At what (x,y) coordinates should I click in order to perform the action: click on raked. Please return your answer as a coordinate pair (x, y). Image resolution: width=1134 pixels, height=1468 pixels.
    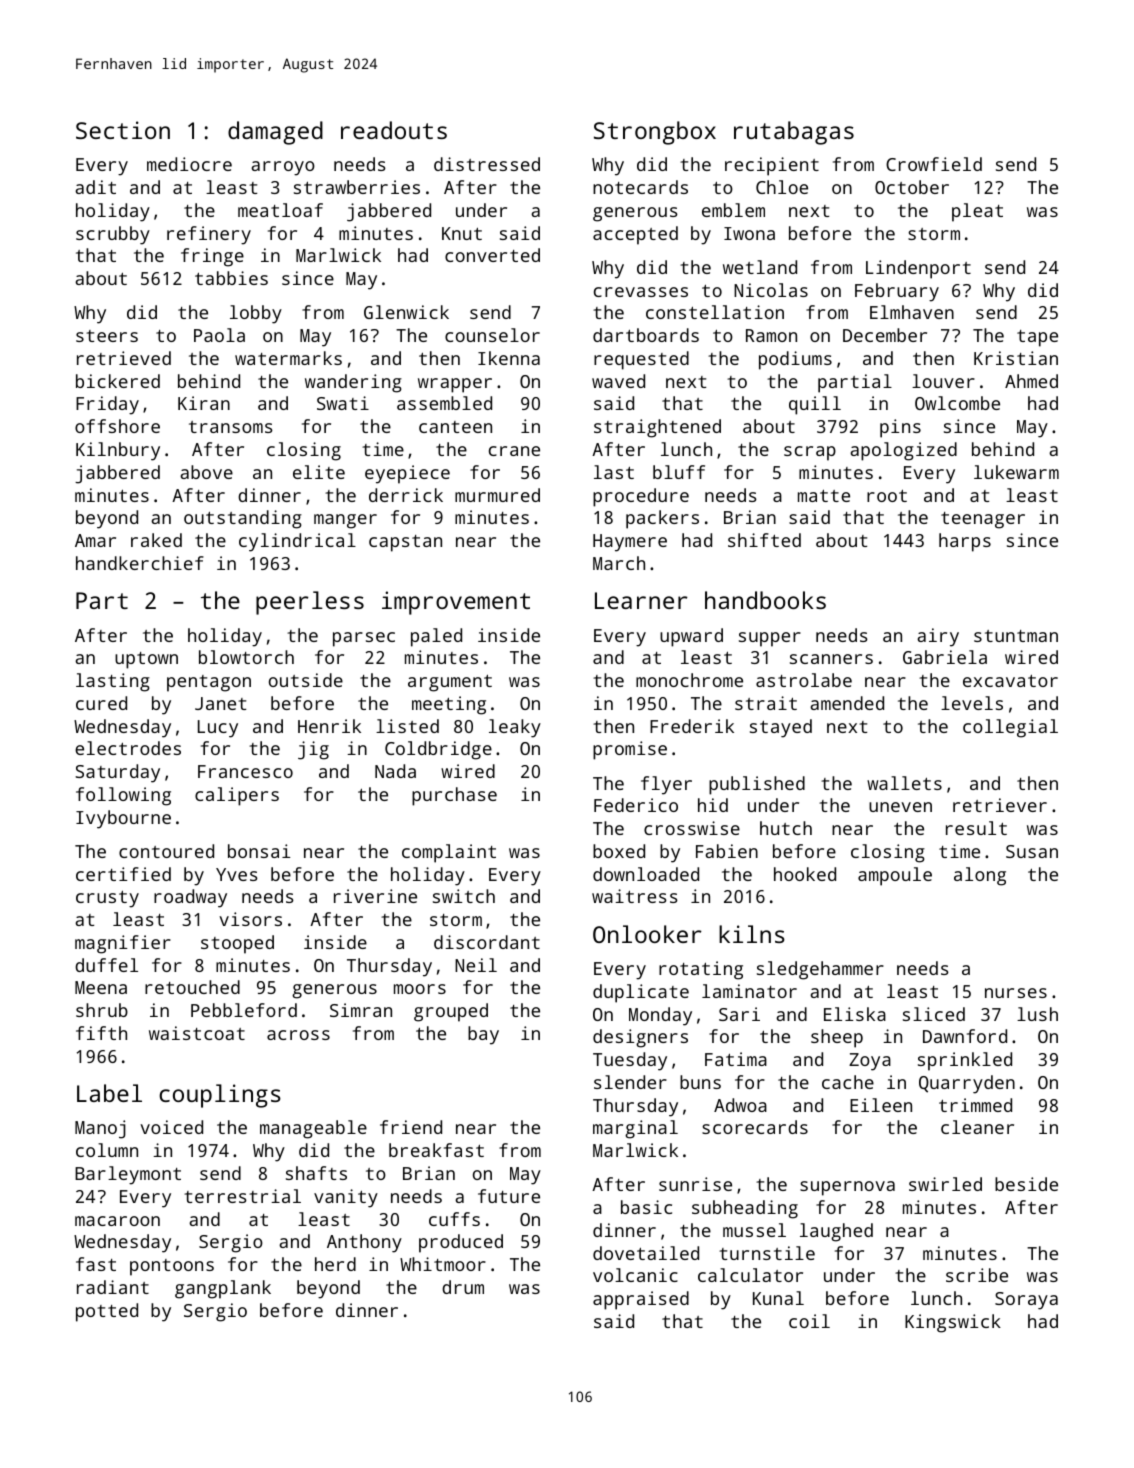
    Looking at the image, I should click on (156, 540).
